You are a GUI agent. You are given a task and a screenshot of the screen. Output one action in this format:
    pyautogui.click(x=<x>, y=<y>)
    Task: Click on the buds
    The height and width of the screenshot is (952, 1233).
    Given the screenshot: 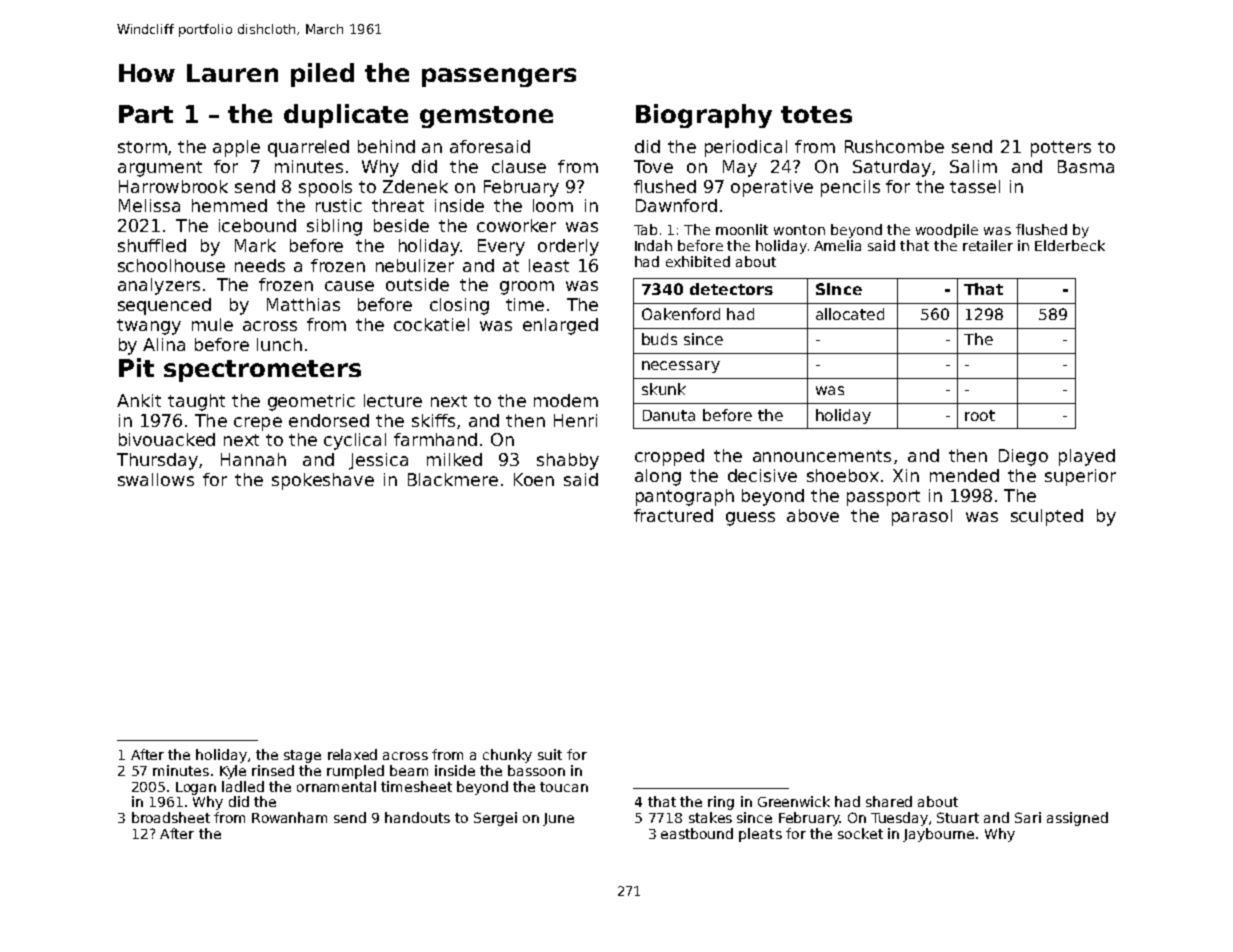 What is the action you would take?
    pyautogui.click(x=659, y=339)
